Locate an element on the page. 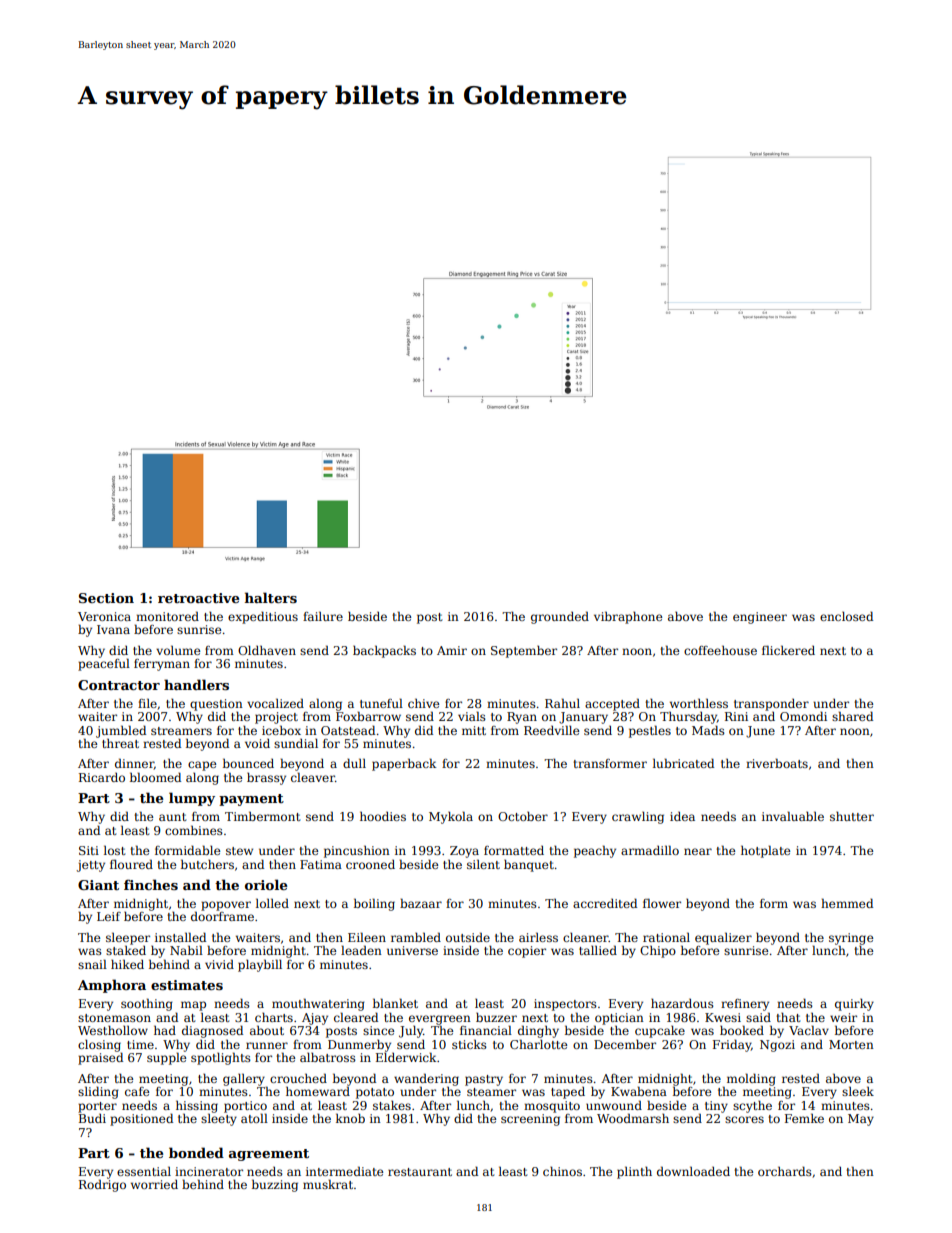 This document has height=1233, width=952. Rodrigo is located at coordinates (102, 1185).
